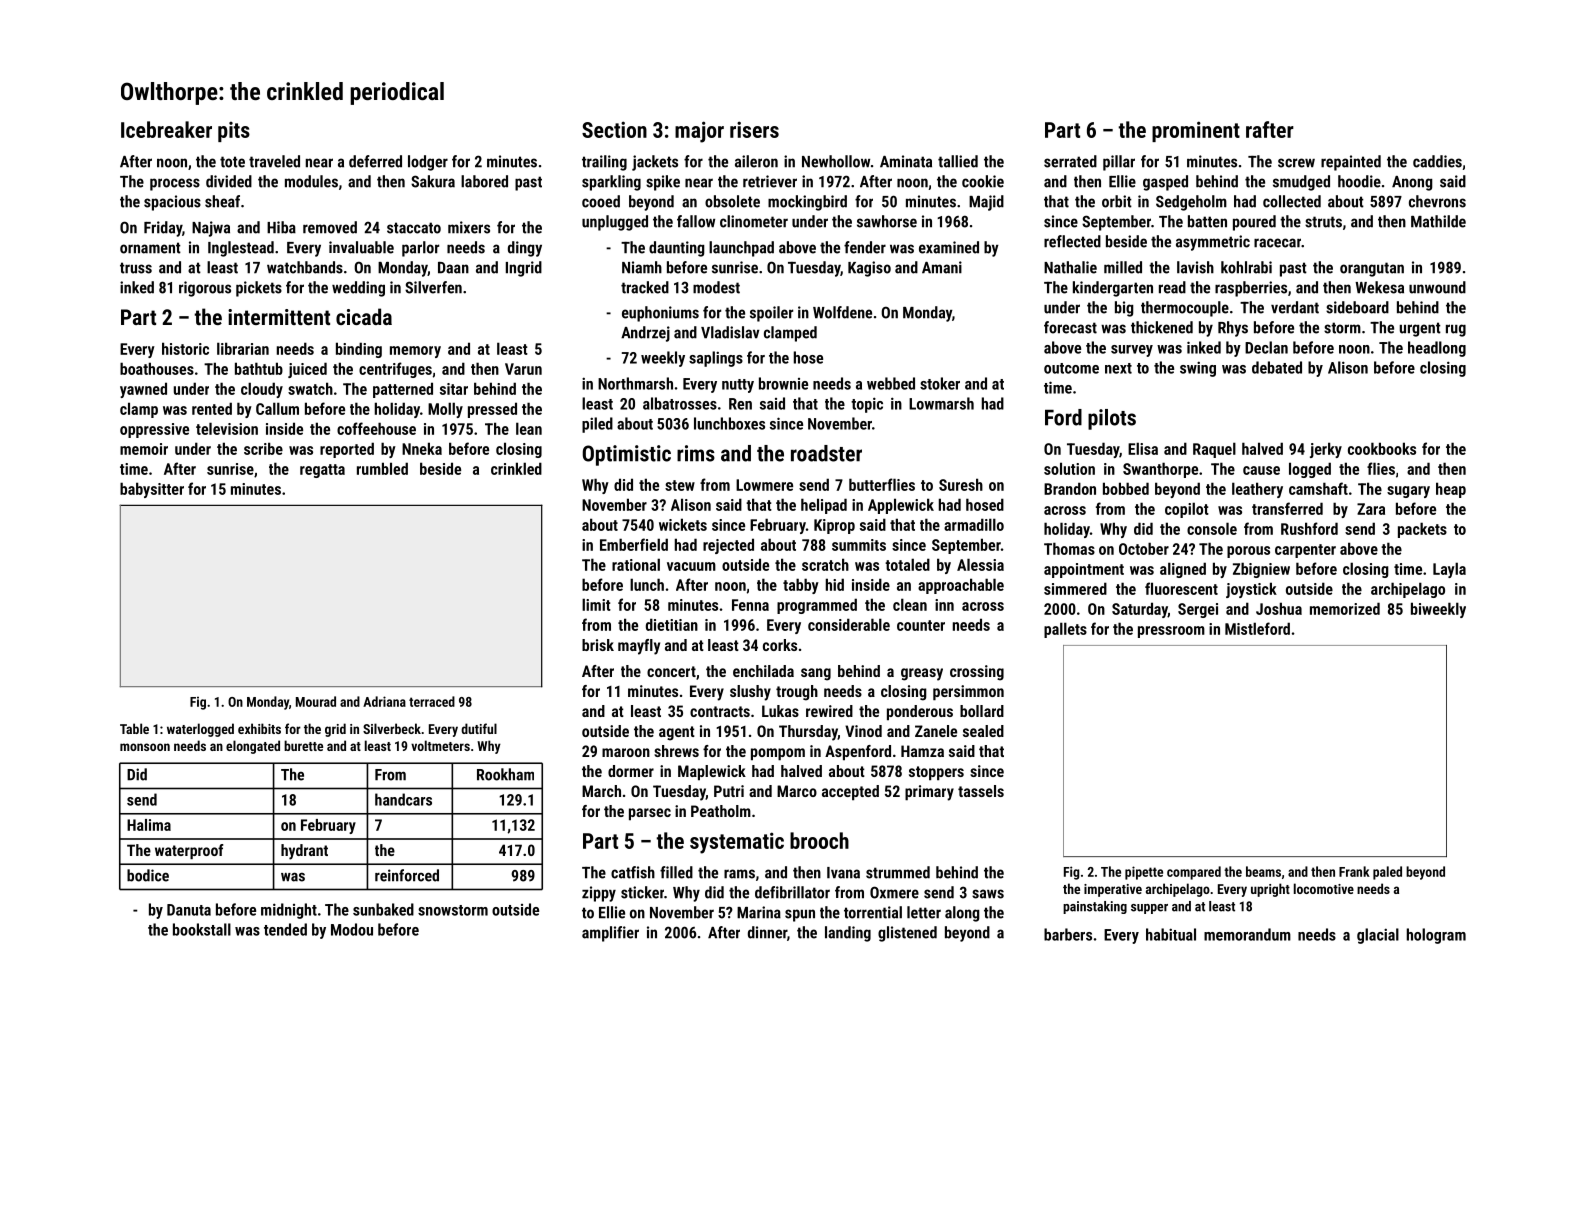 The width and height of the document is (1586, 1225). I want to click on fluorescent, so click(1181, 588).
